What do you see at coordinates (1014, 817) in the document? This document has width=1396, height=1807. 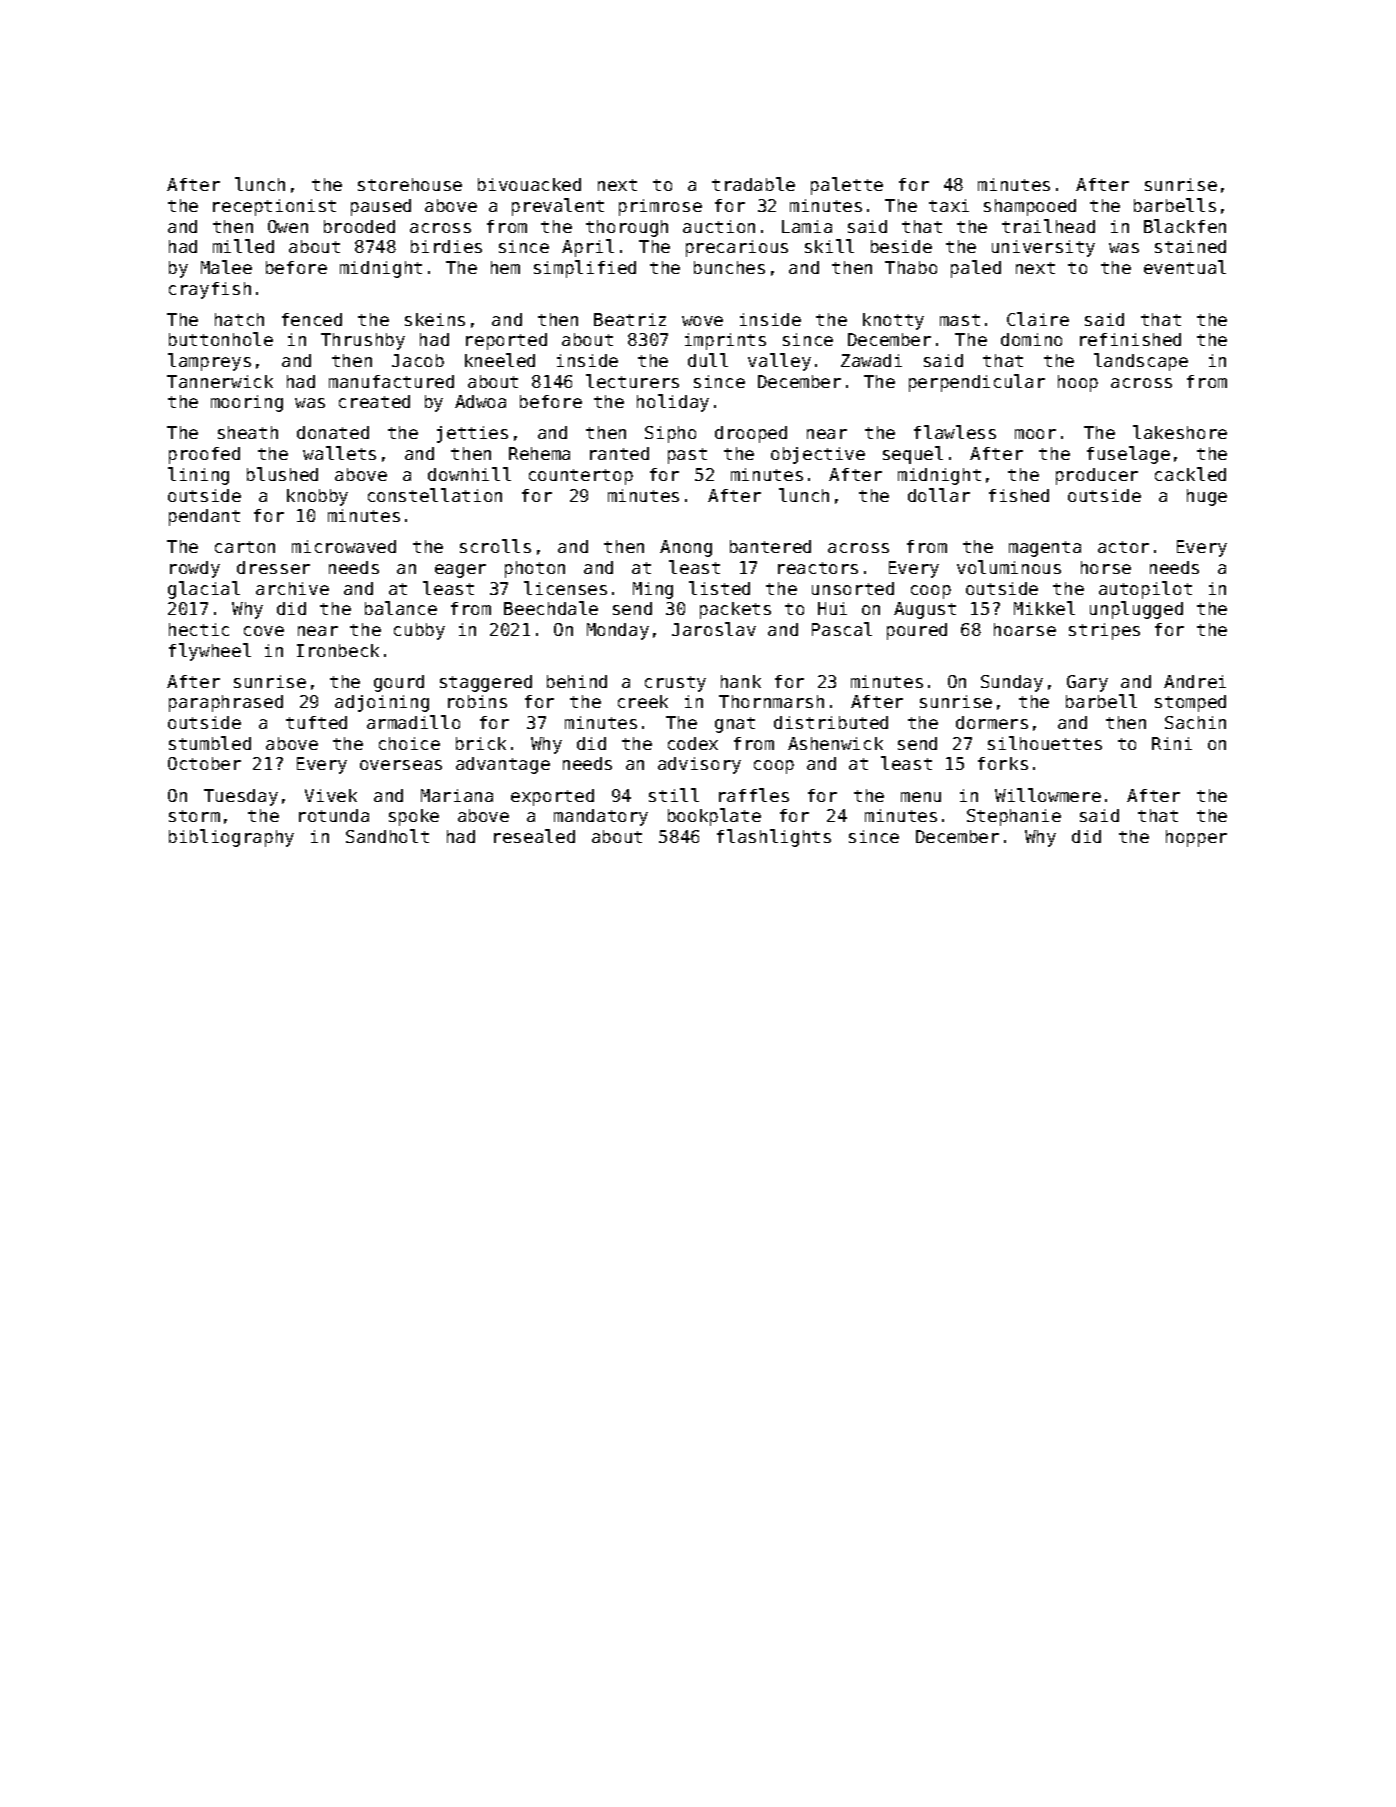 I see `Stephanie` at bounding box center [1014, 817].
